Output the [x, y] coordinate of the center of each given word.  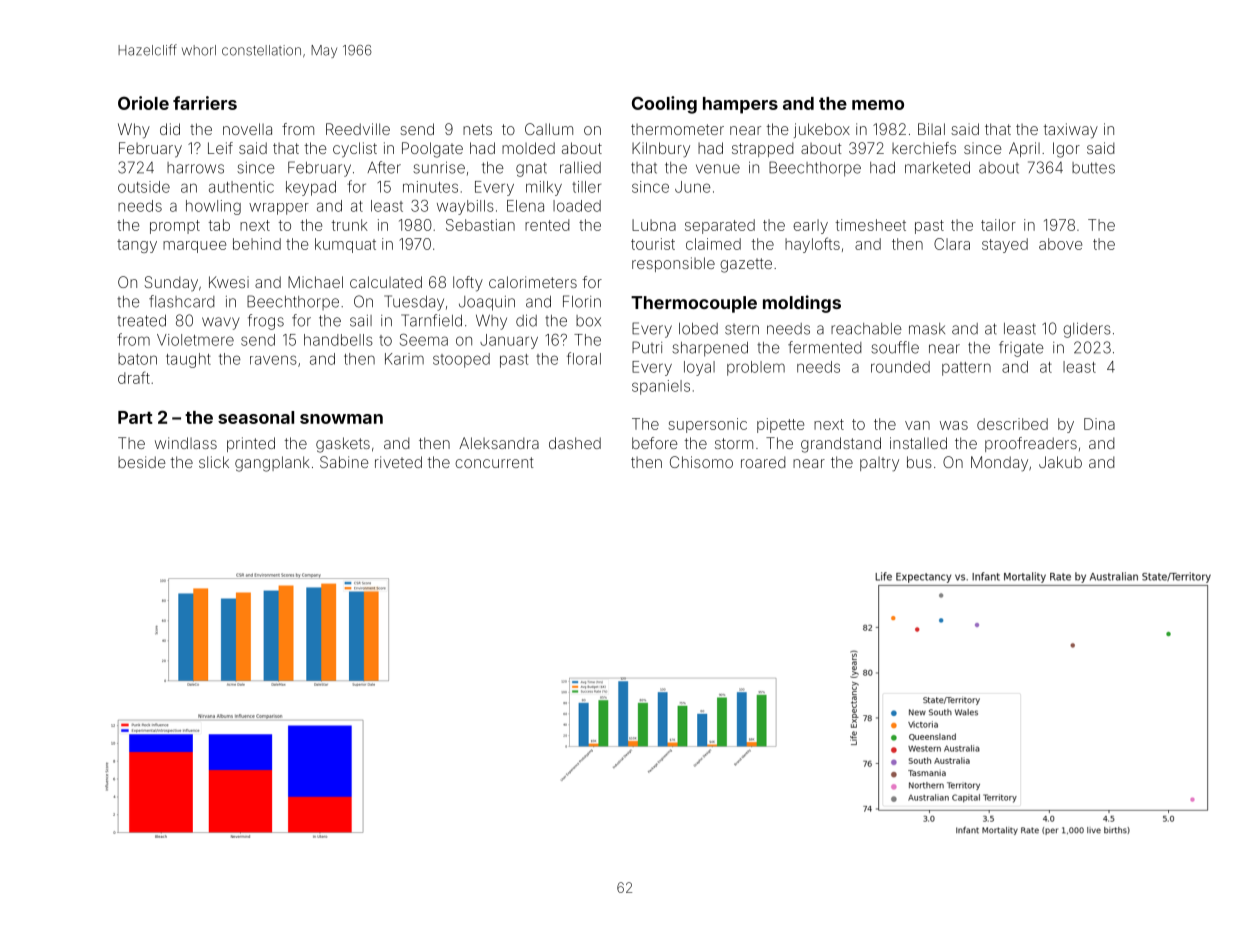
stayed [1005, 245]
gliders [1087, 330]
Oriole [143, 103]
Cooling [664, 105]
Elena [525, 206]
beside [141, 462]
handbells [338, 340]
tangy [137, 246]
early [810, 226]
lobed [698, 329]
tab [219, 225]
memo [878, 105]
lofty [468, 284]
